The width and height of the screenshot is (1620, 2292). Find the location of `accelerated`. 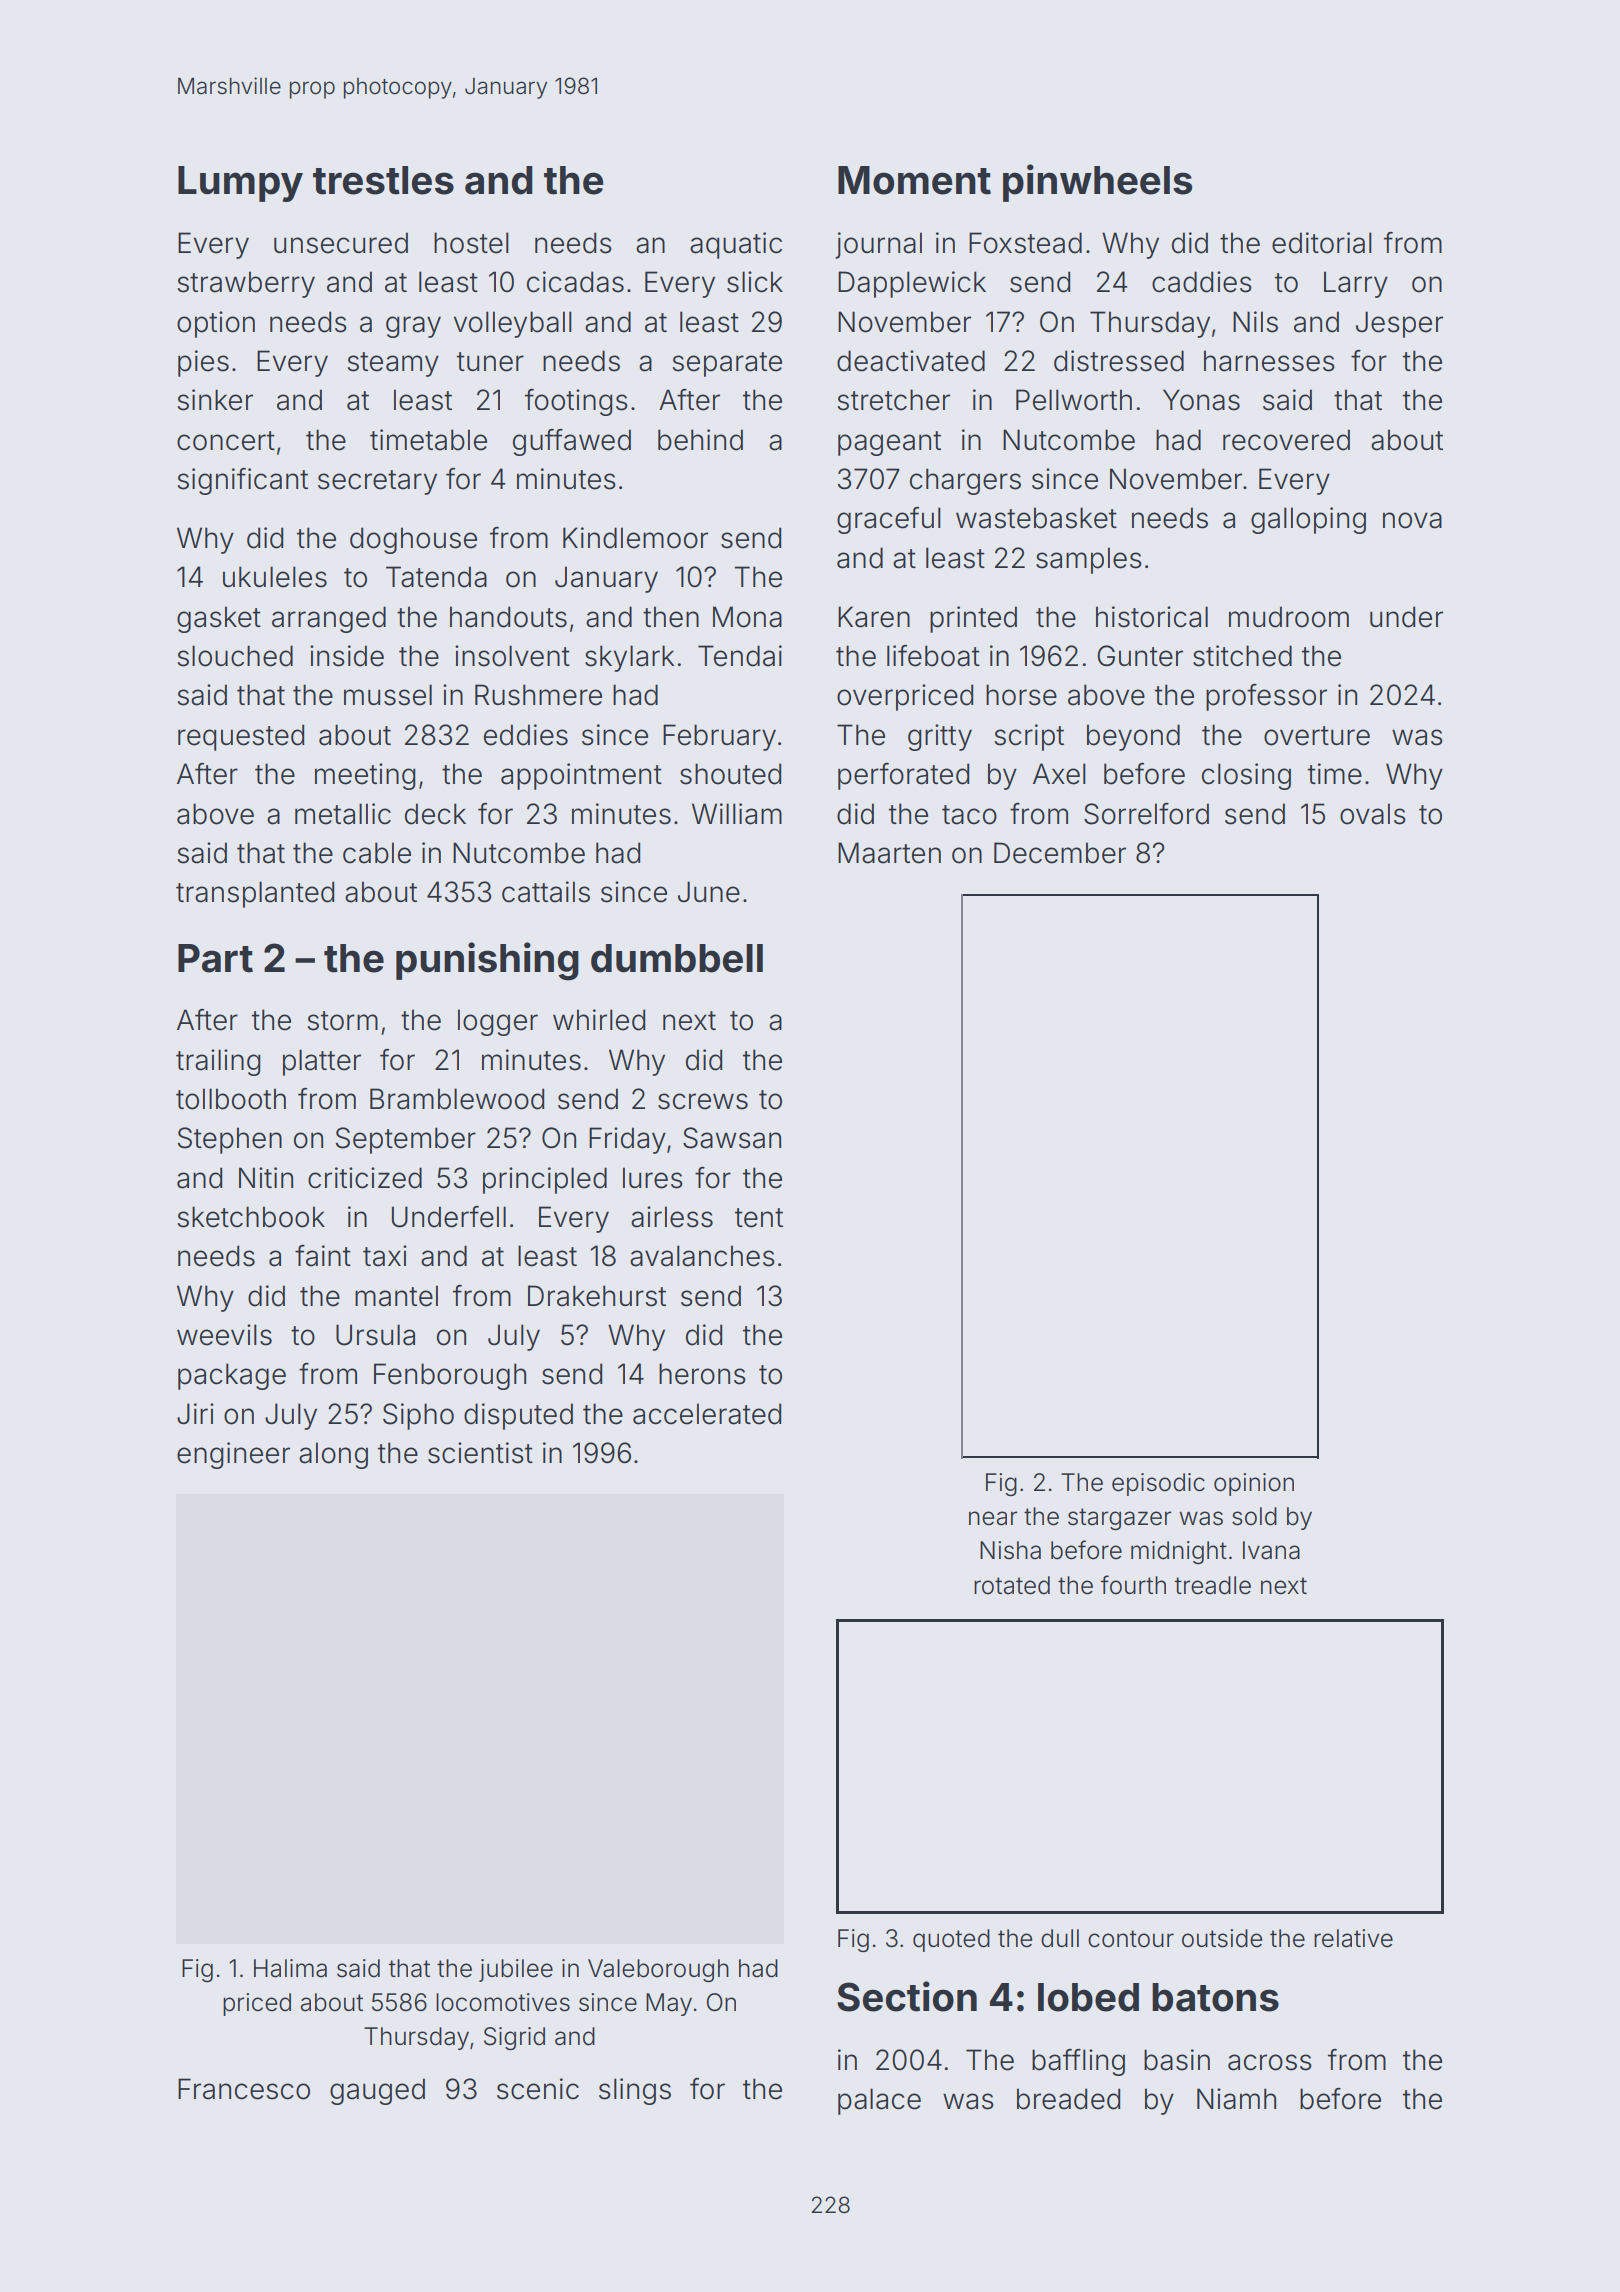

accelerated is located at coordinates (707, 1414).
